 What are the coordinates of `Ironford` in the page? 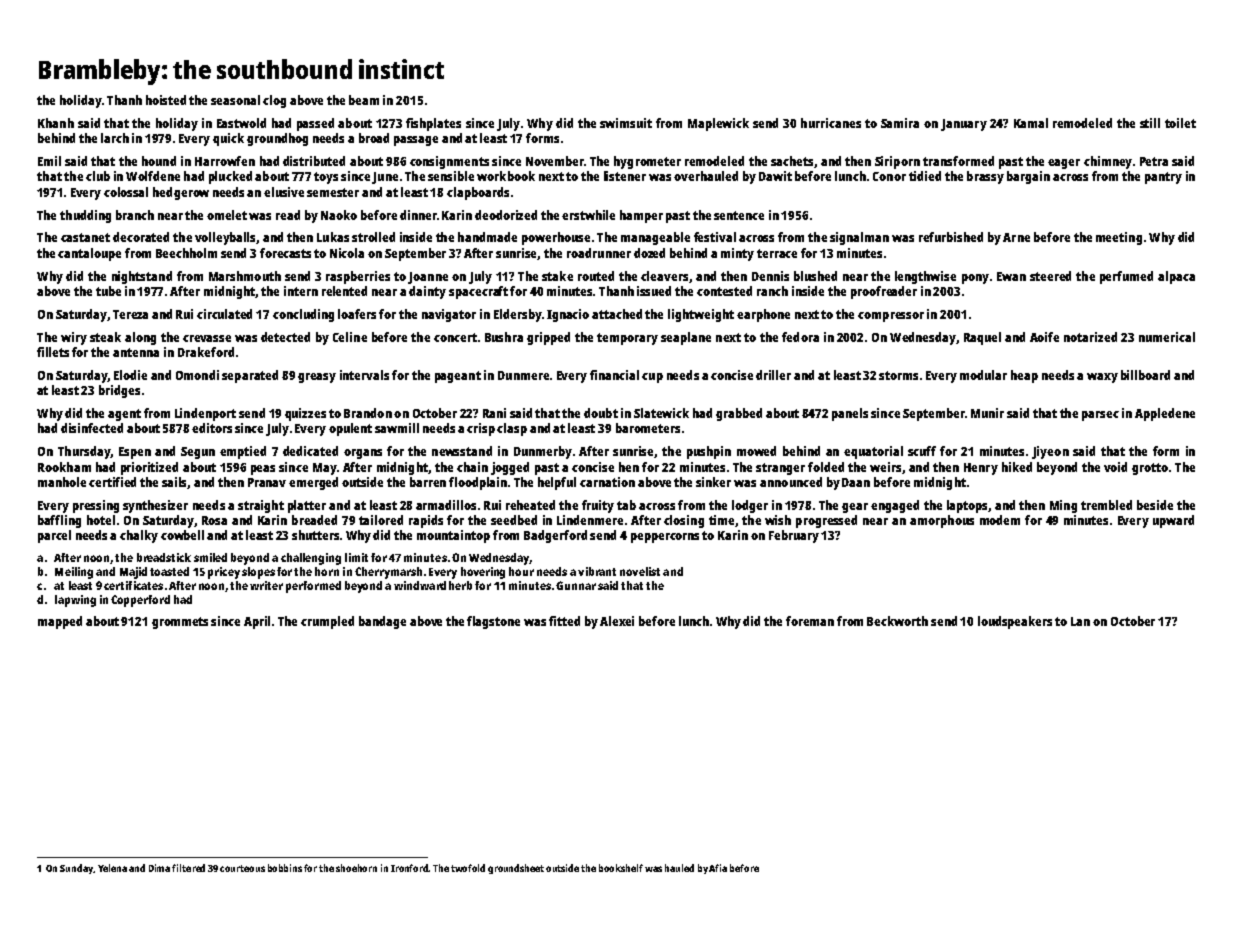 It's located at (410, 868).
